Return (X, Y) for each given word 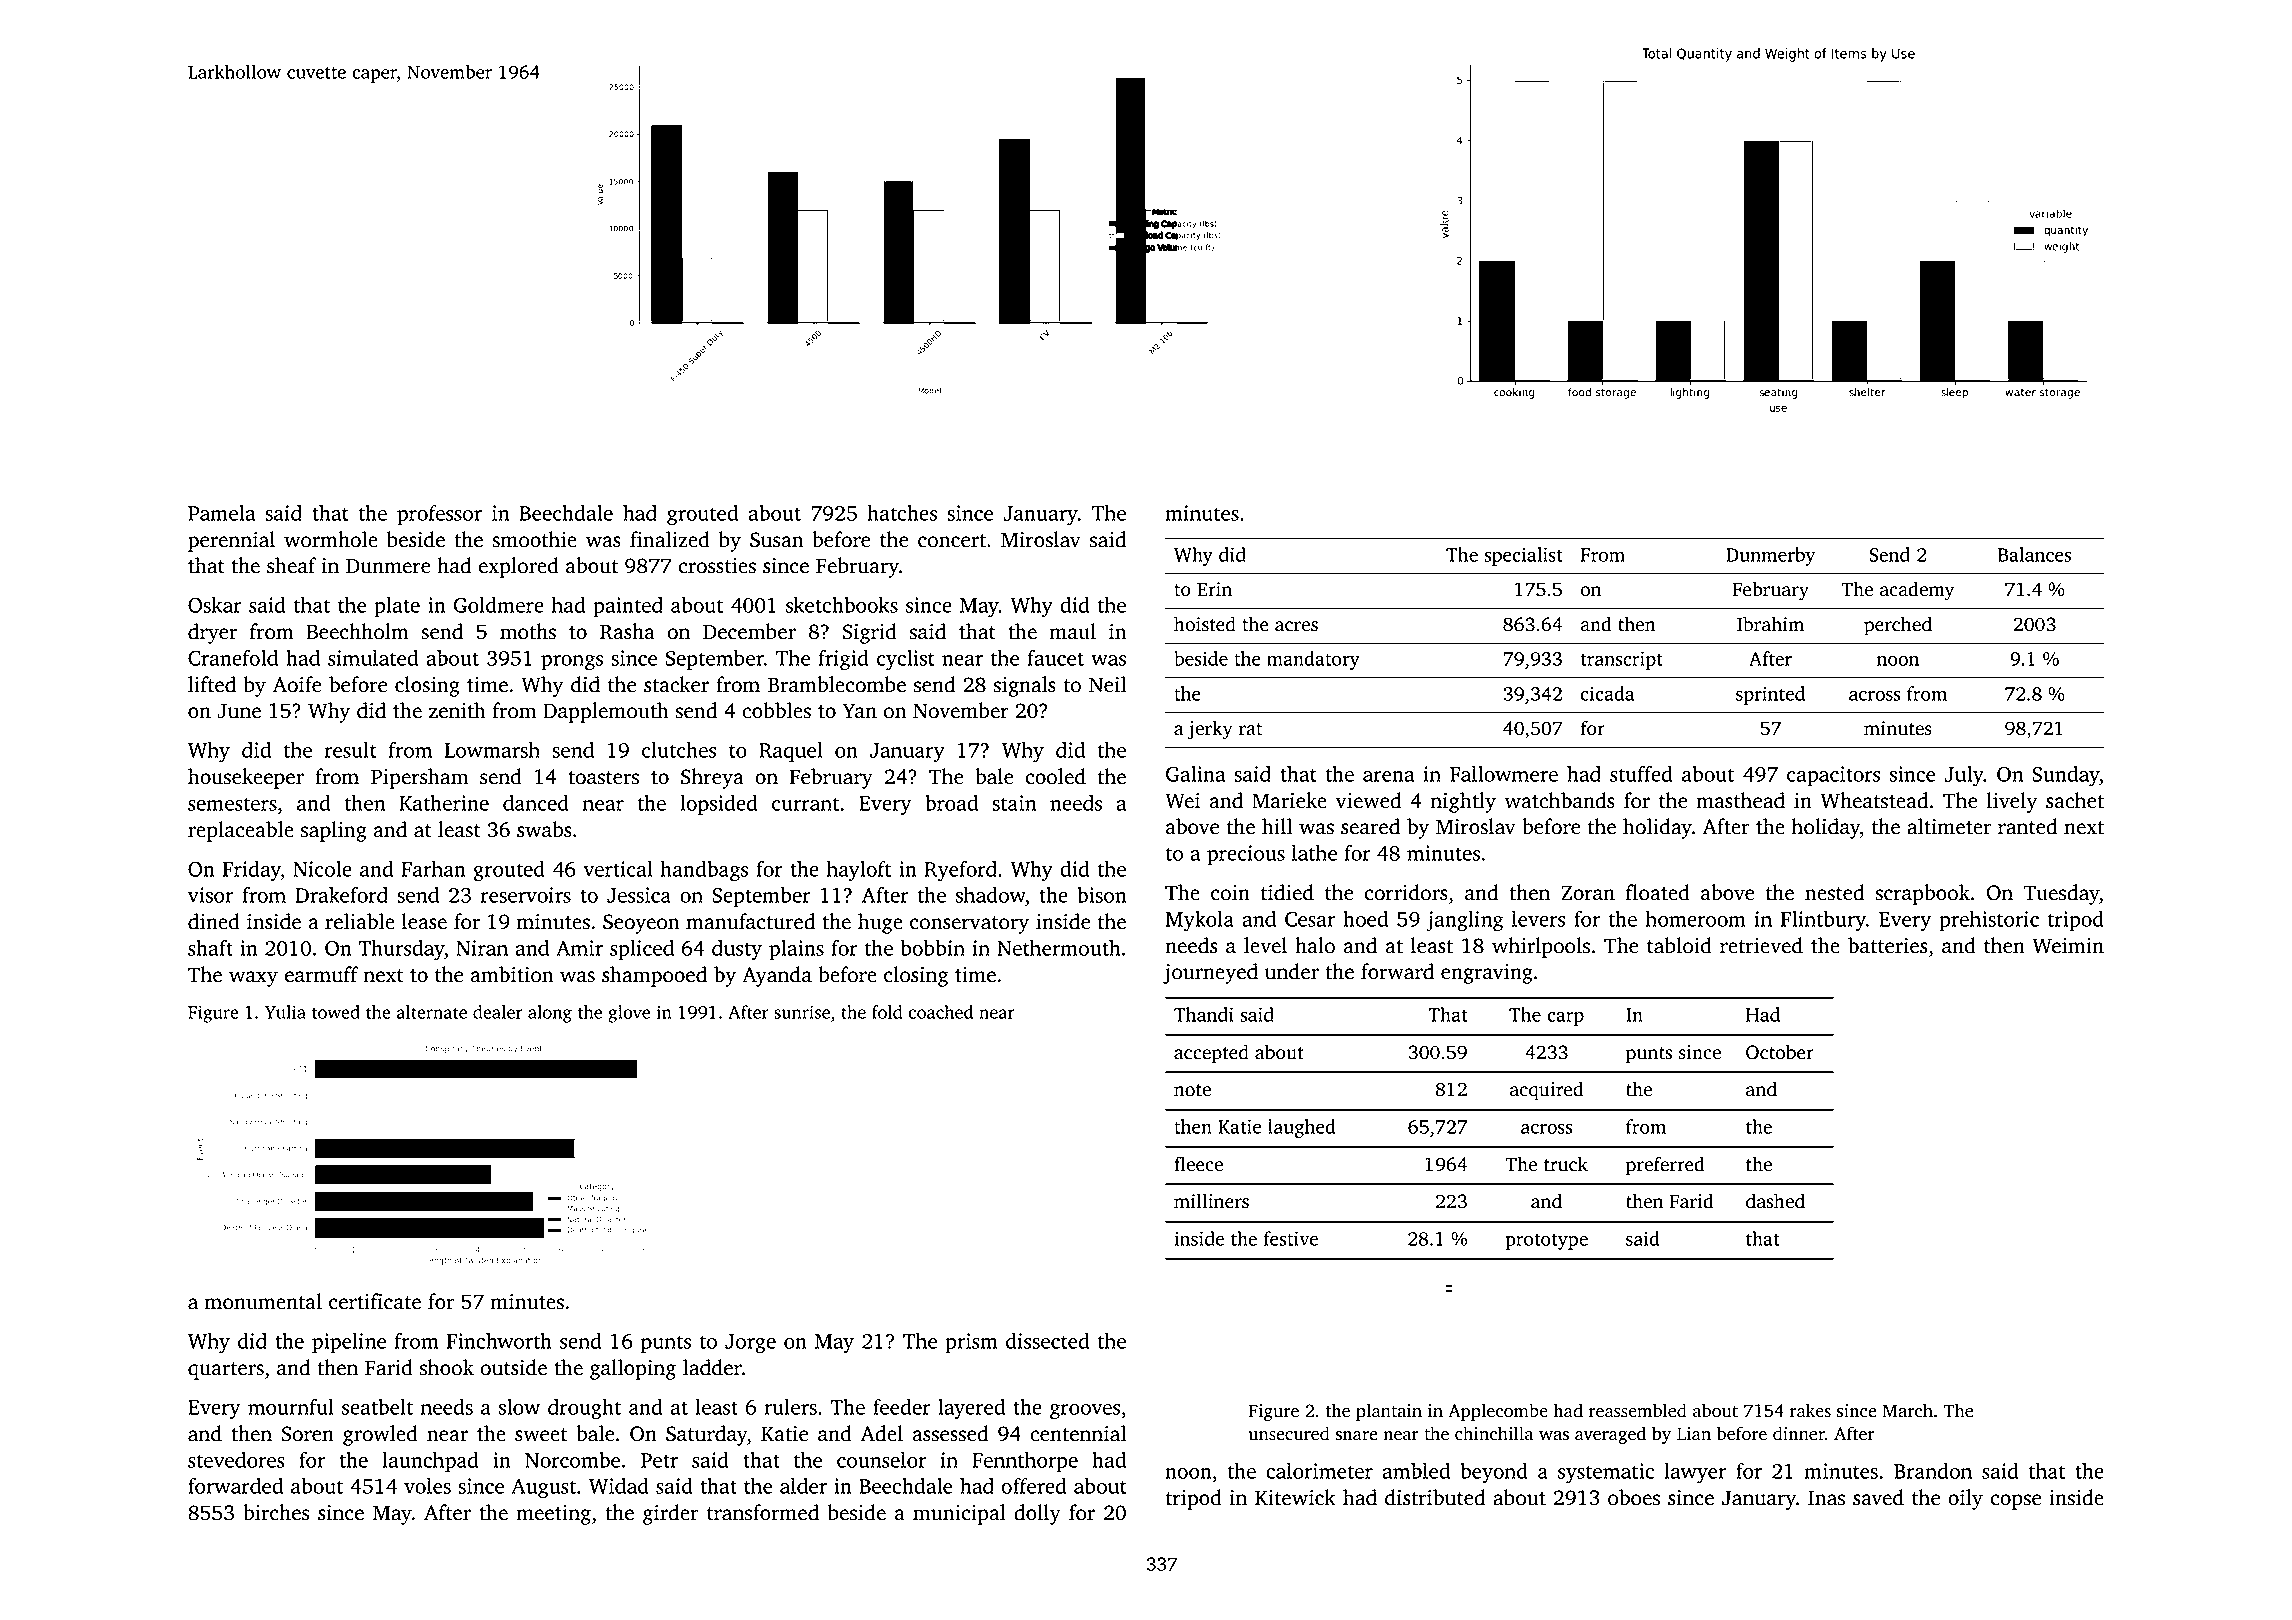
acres (1296, 626)
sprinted (1770, 695)
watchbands (1560, 800)
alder (803, 1486)
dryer (212, 633)
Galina (1195, 774)
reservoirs (526, 895)
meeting (553, 1515)
